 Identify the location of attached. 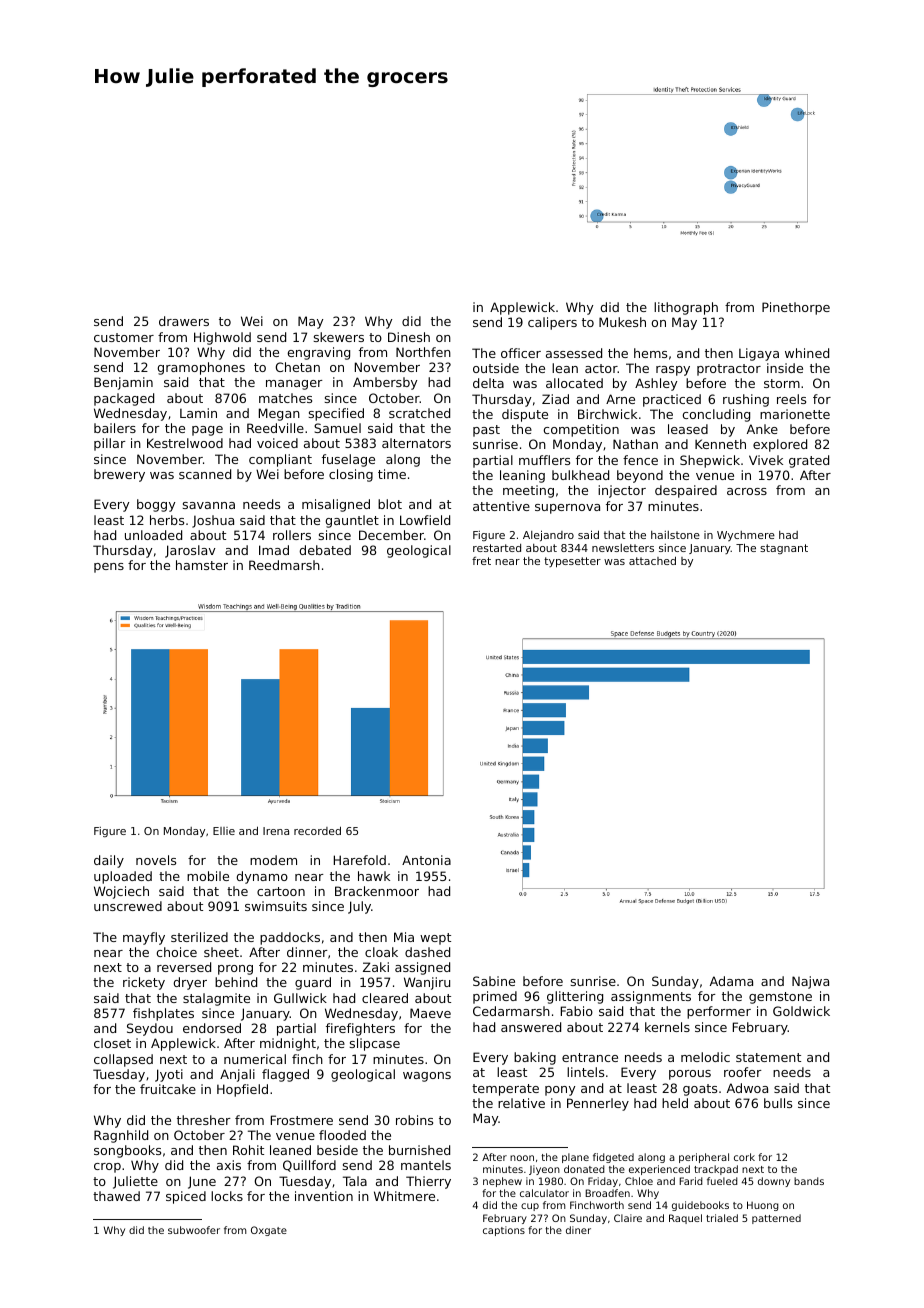
(652, 560).
